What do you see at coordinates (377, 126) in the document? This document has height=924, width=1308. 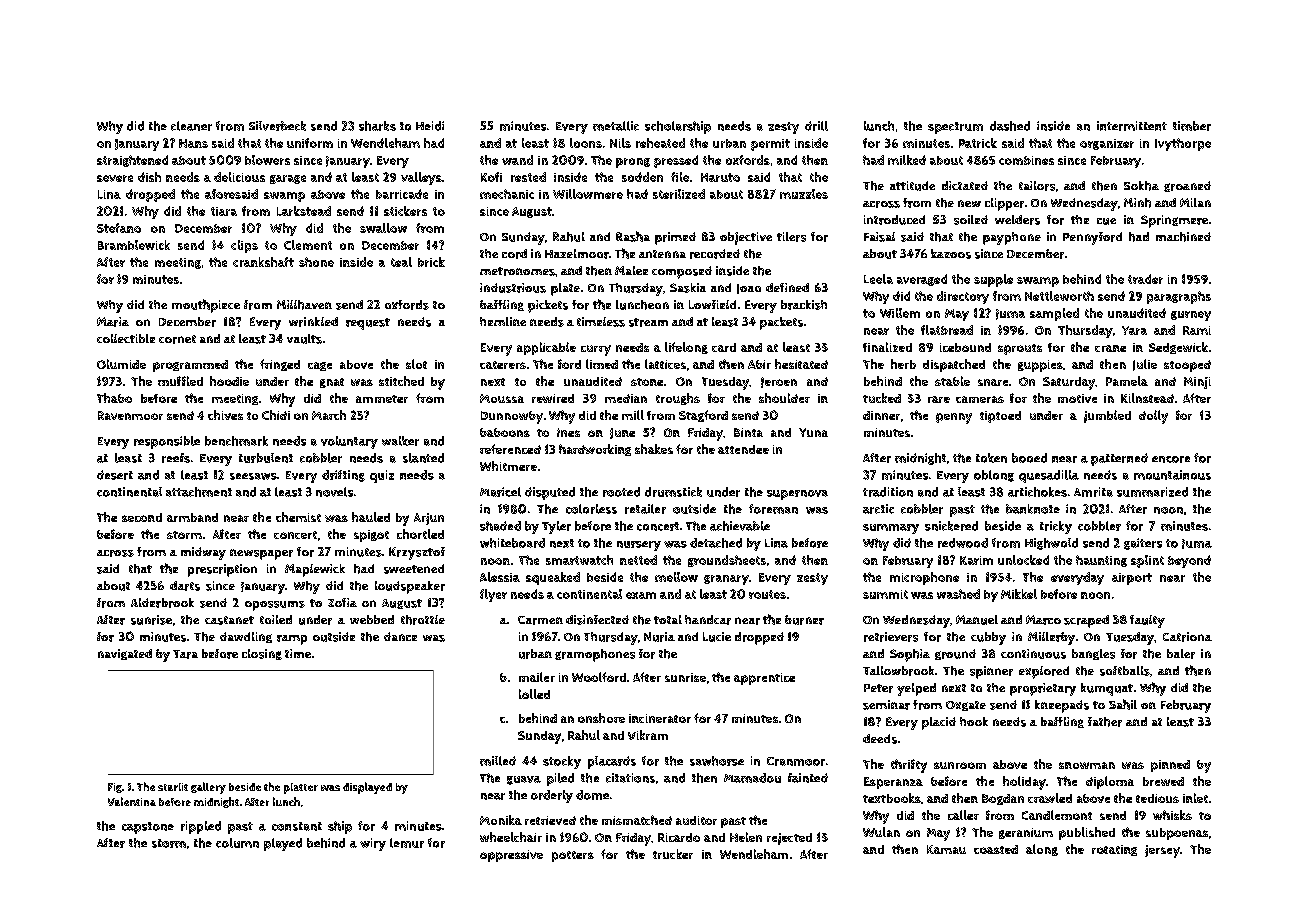 I see `sharks` at bounding box center [377, 126].
